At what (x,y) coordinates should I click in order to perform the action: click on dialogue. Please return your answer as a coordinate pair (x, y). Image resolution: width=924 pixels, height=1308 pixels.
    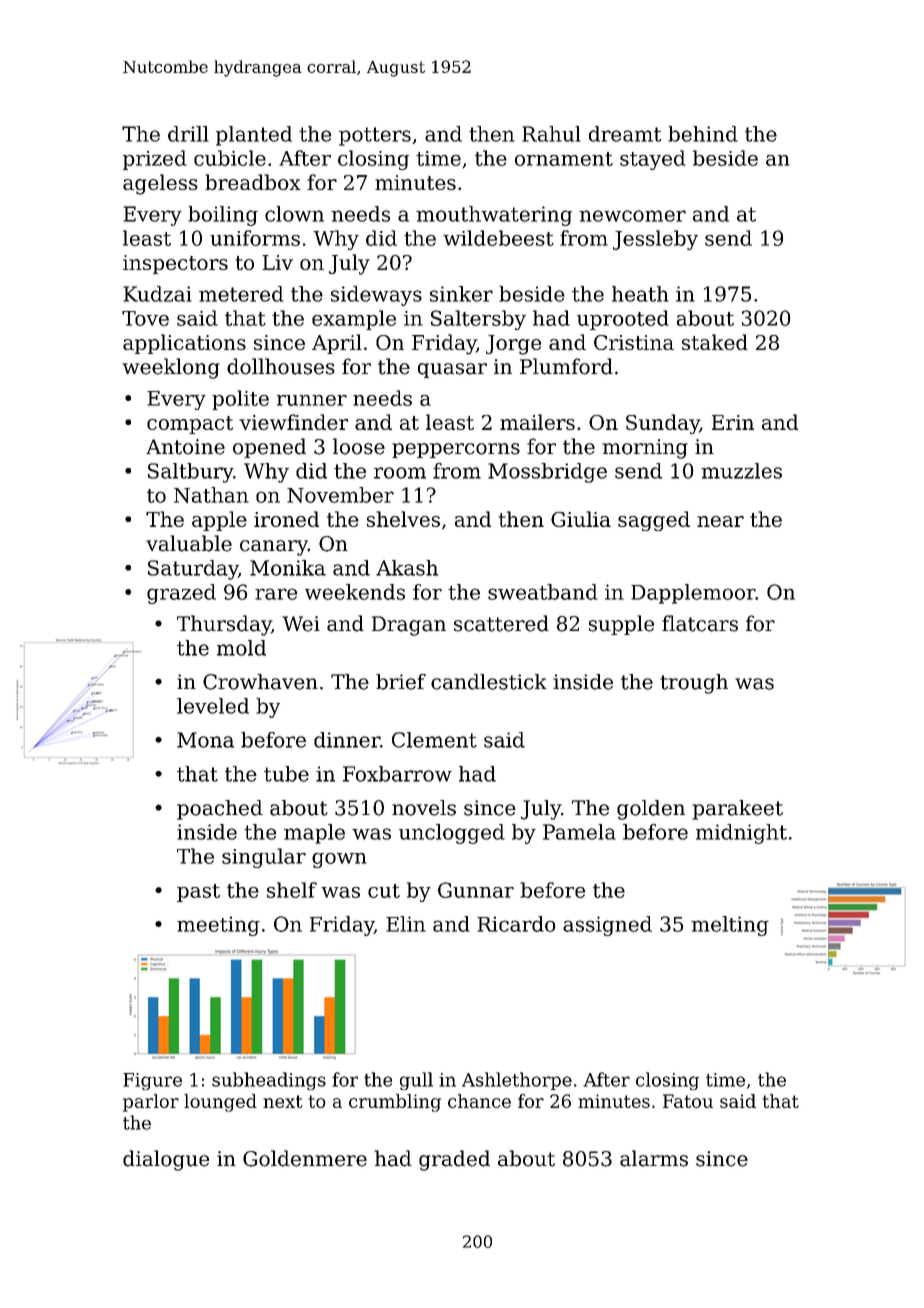
    Looking at the image, I should click on (166, 1160).
